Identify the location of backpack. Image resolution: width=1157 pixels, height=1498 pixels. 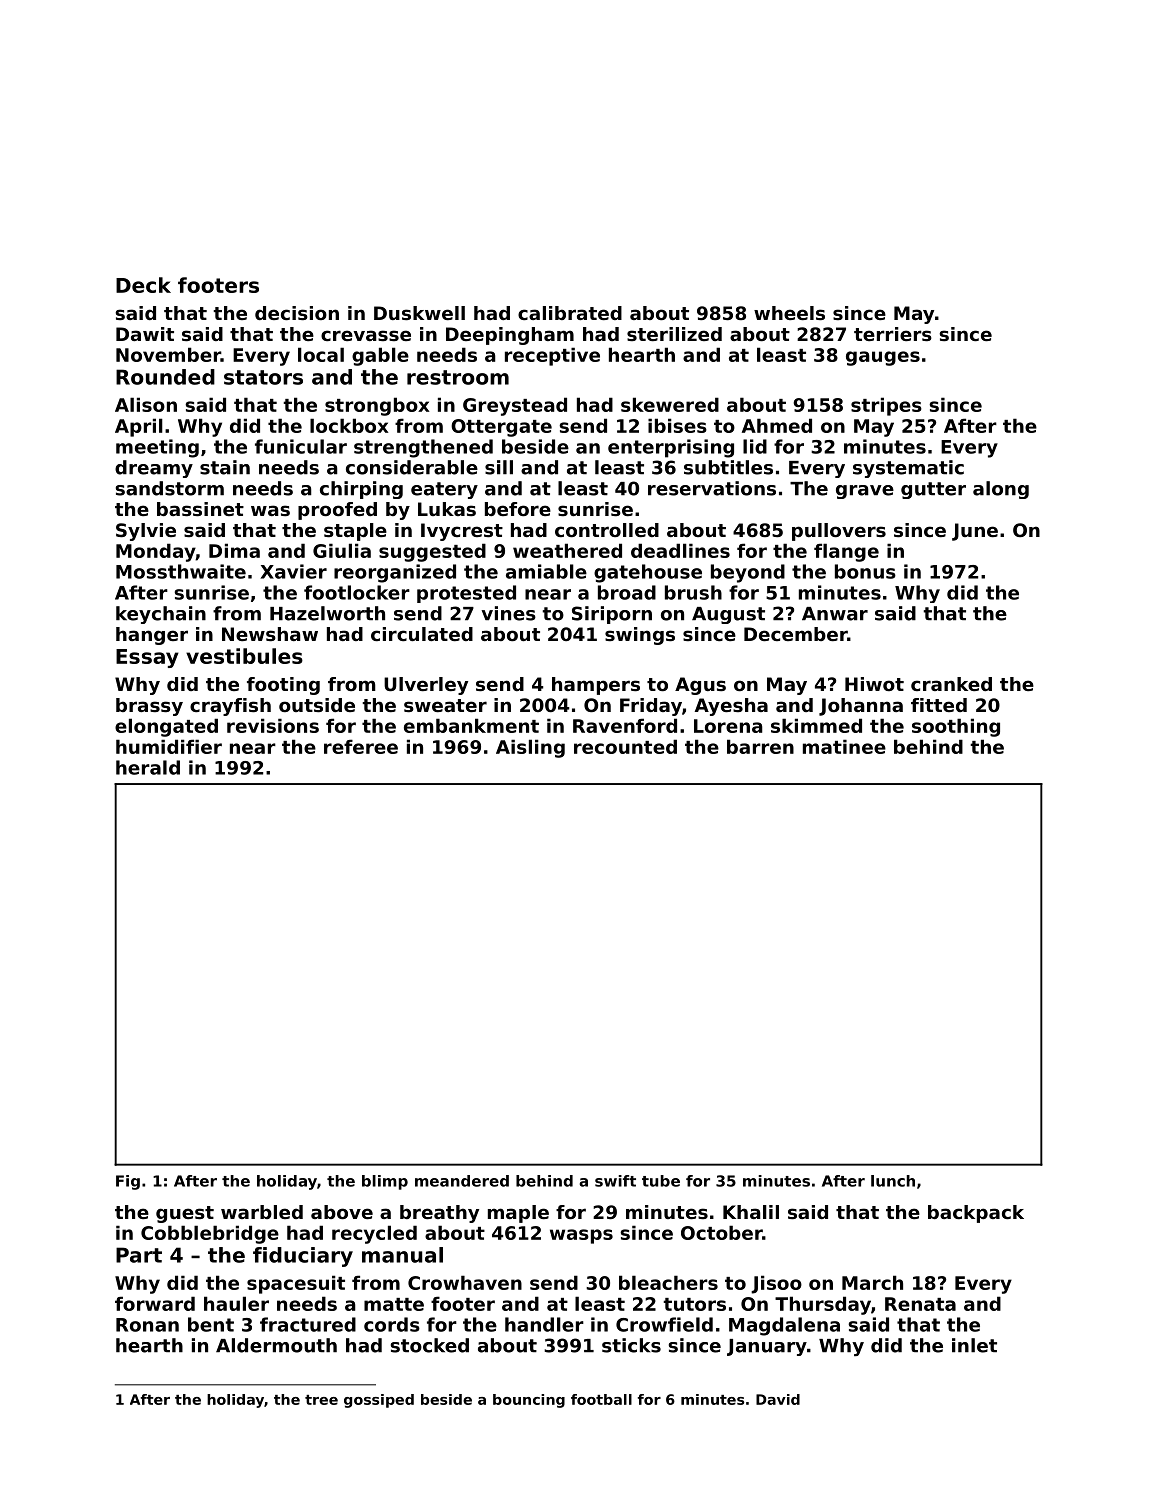
(976, 1214).
